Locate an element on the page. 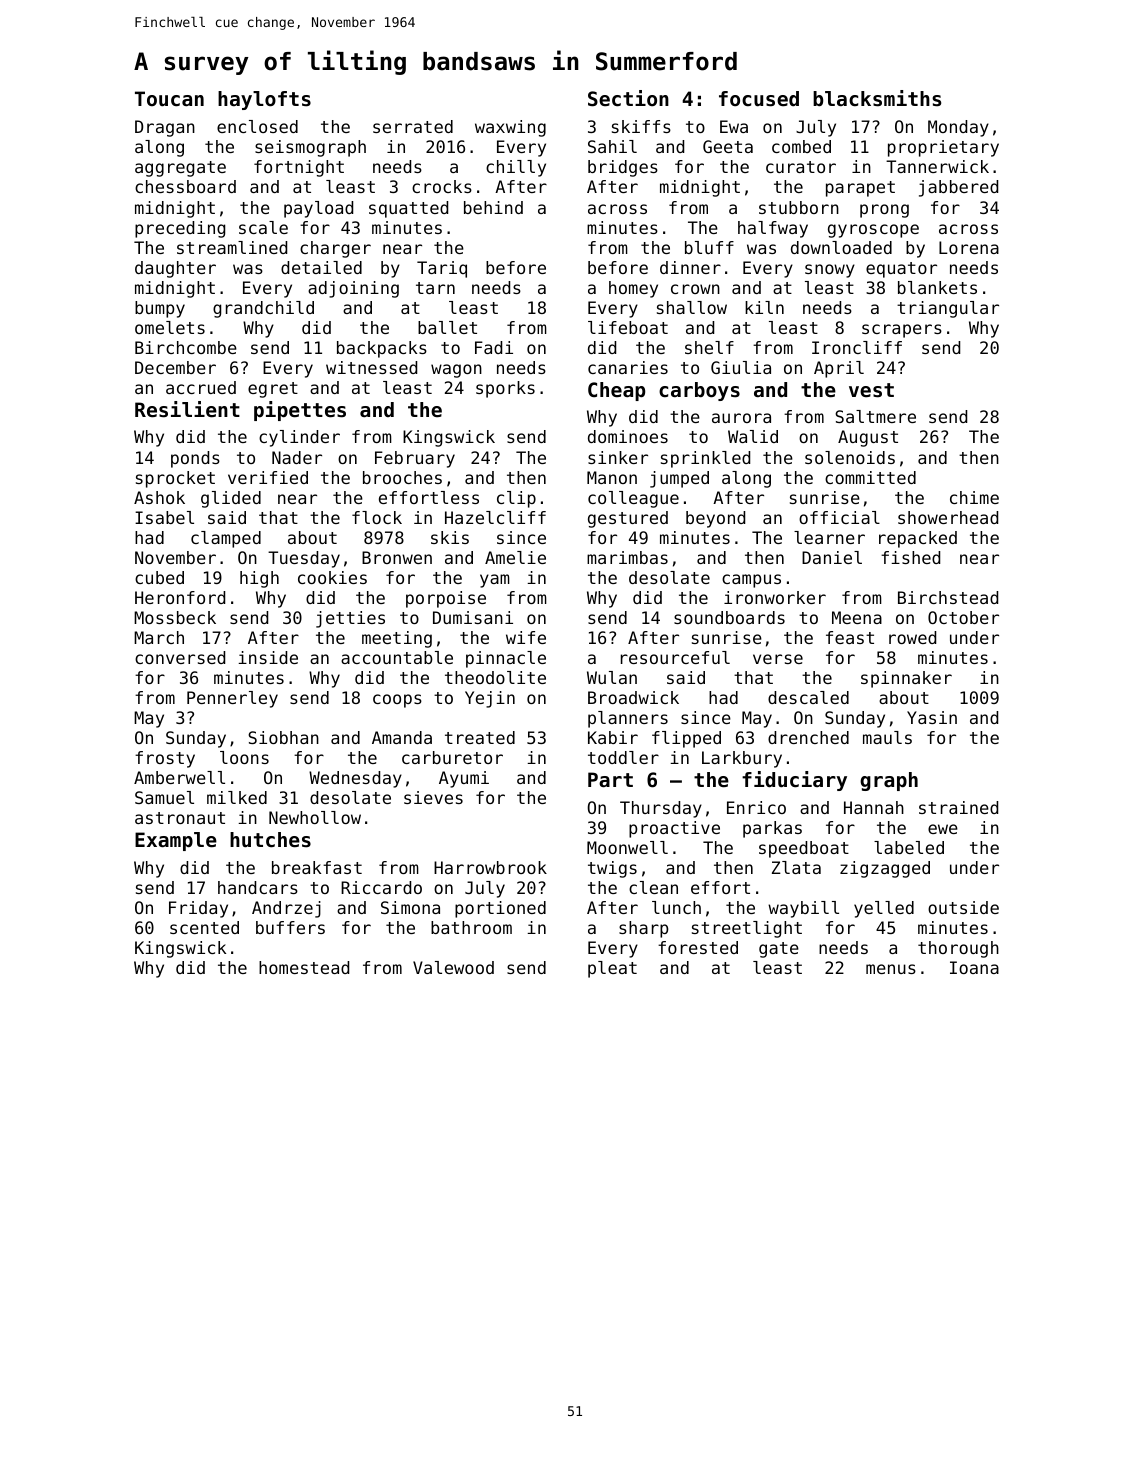 This document has height=1467, width=1134. menus is located at coordinates (891, 969).
